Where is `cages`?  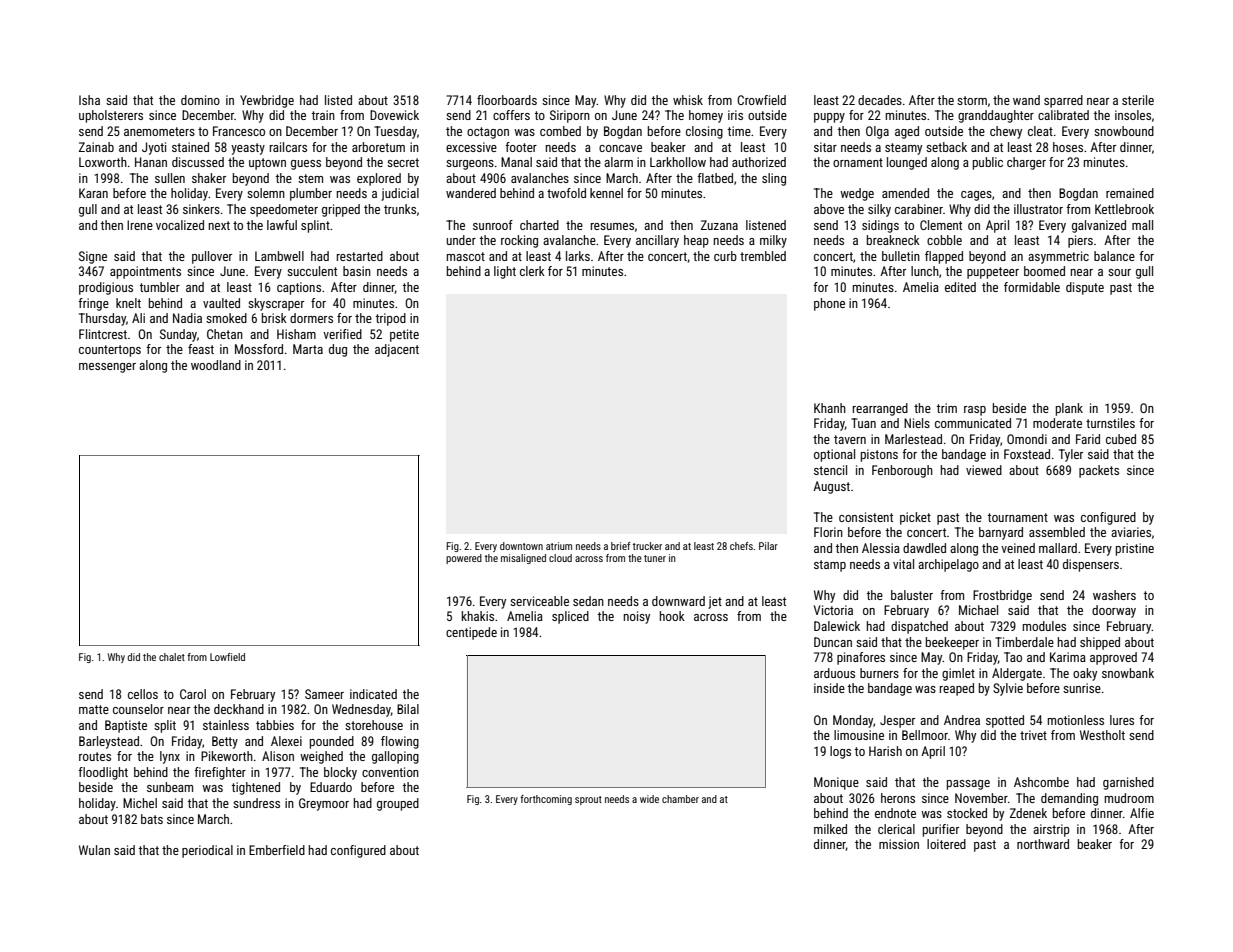 cages is located at coordinates (976, 196).
